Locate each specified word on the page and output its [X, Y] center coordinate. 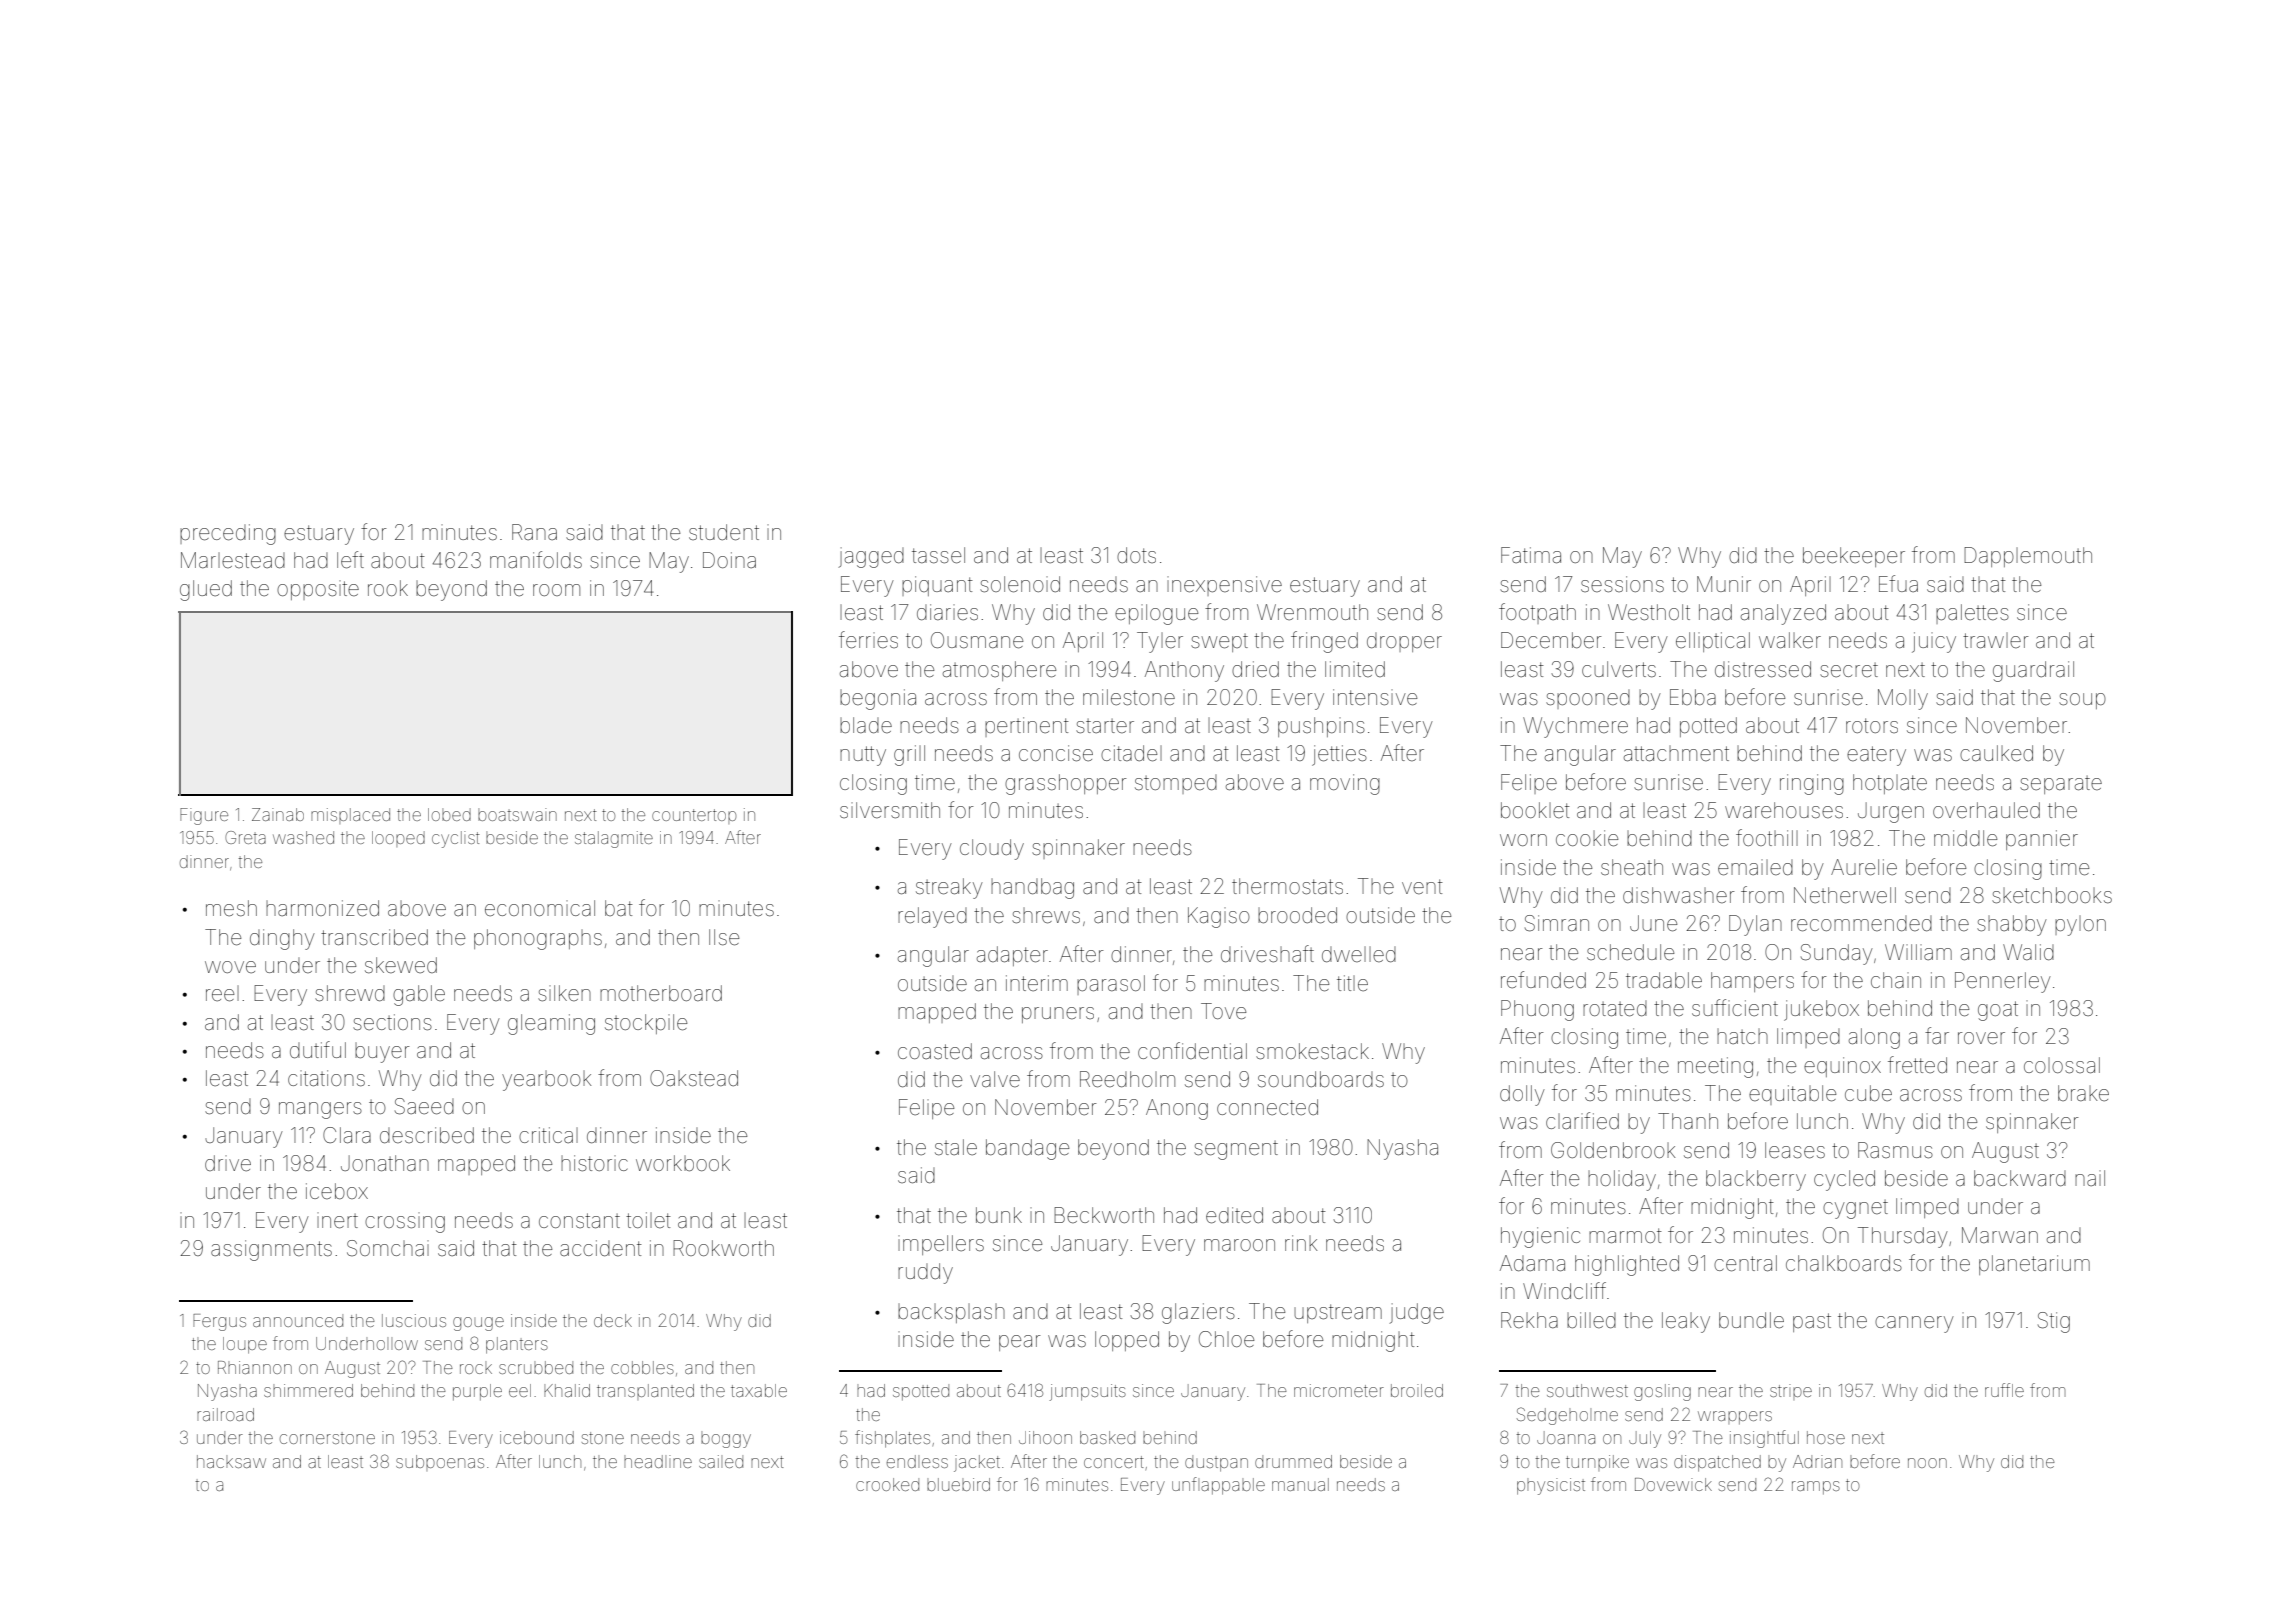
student [724, 532]
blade [866, 725]
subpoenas [440, 1461]
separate [2061, 785]
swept [1219, 643]
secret [1849, 670]
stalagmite [614, 839]
